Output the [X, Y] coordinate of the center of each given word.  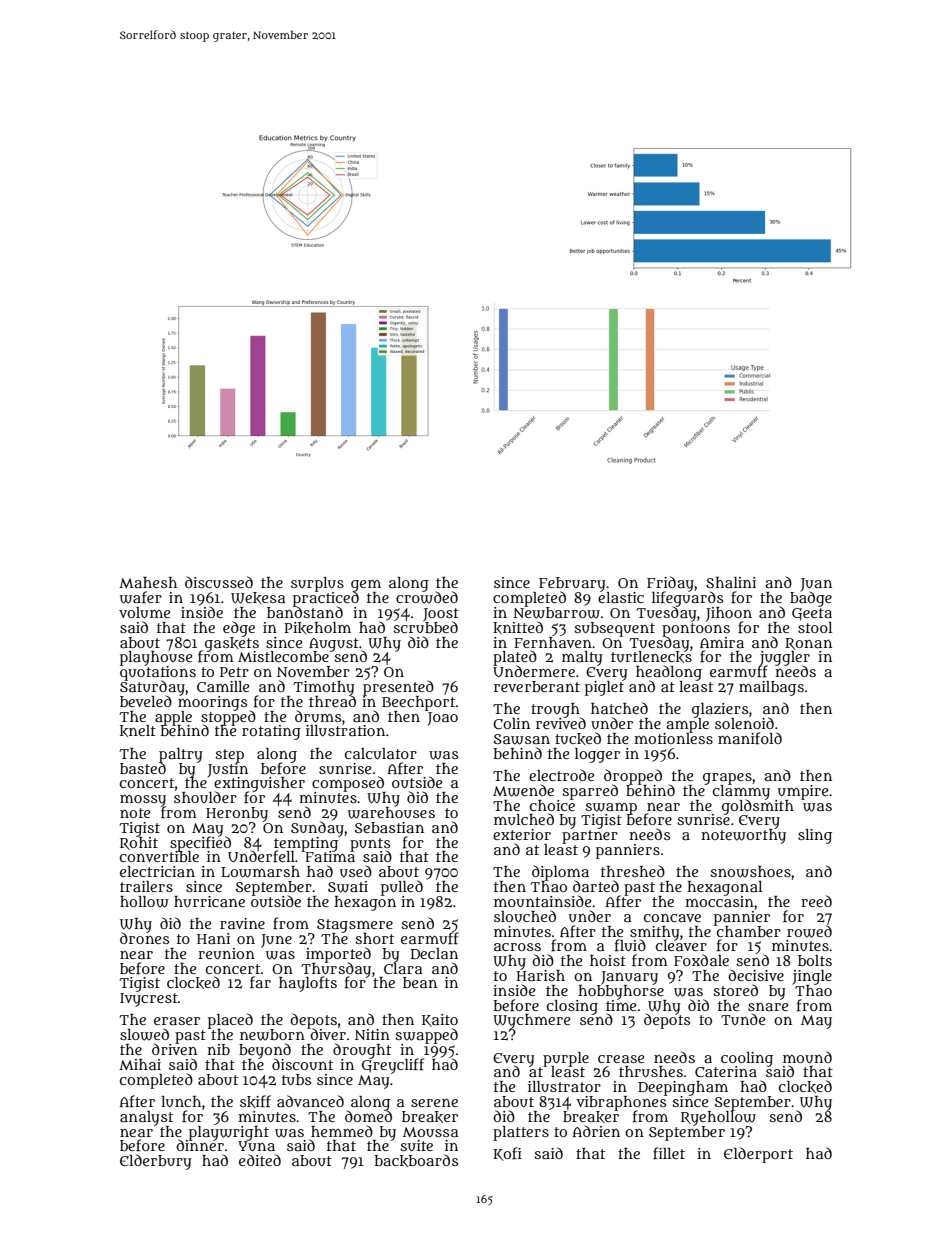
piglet [604, 688]
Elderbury [156, 1162]
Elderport [758, 1155]
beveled [146, 701]
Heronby [237, 814]
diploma [560, 873]
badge [811, 599]
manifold [750, 738]
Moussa [431, 1132]
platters [521, 1133]
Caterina [726, 1071]
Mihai [140, 1064]
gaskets [232, 644]
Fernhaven [553, 642]
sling [815, 836]
